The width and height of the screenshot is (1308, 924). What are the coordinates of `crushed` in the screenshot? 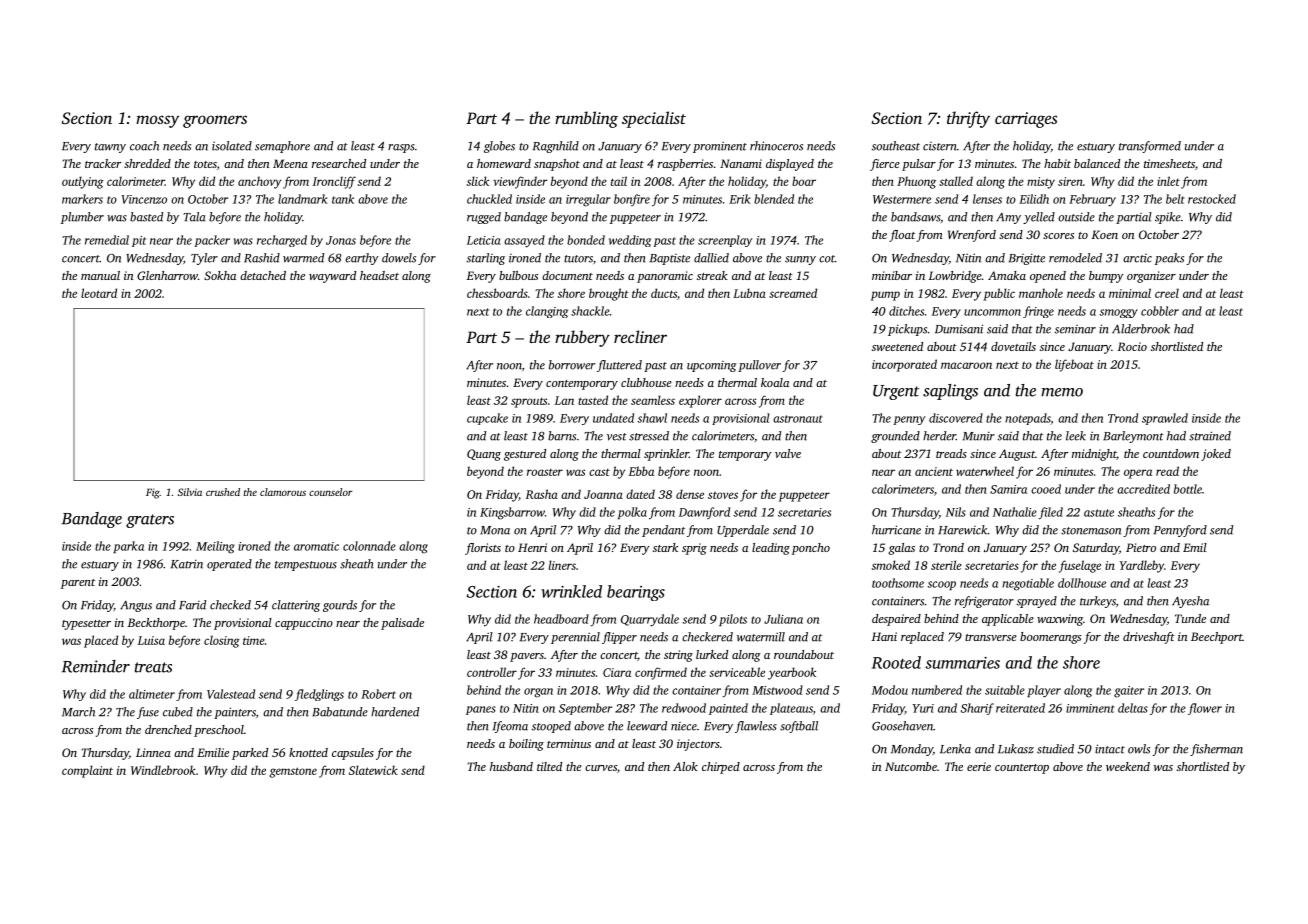 It's located at (223, 492).
